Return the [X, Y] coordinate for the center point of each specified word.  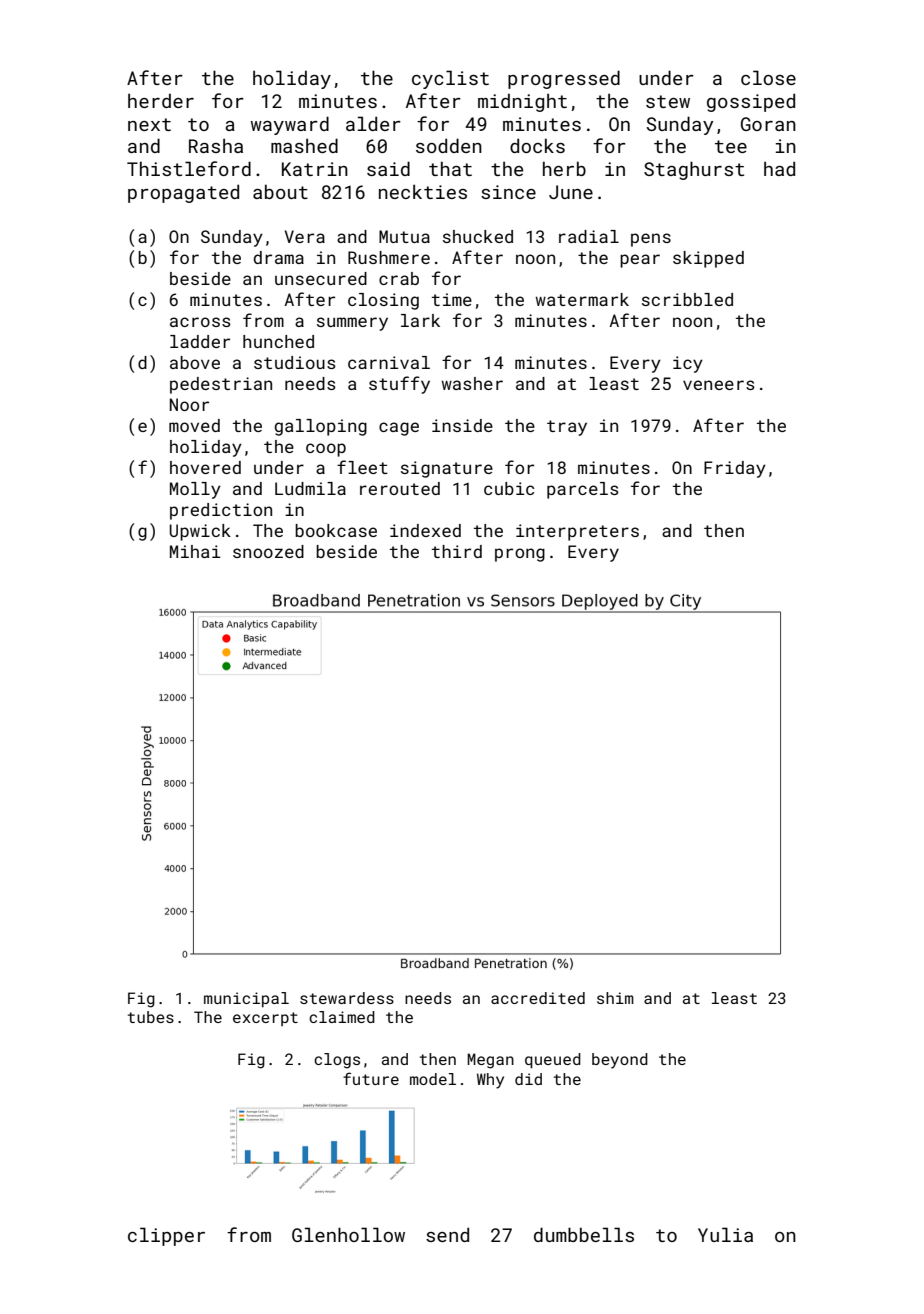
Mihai [195, 551]
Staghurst [694, 170]
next [149, 124]
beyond [620, 1061]
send [447, 1234]
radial [589, 236]
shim [615, 998]
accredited [538, 998]
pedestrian [221, 385]
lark [420, 320]
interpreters [577, 532]
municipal [246, 999]
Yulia [725, 1234]
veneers [719, 385]
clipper [166, 1236]
